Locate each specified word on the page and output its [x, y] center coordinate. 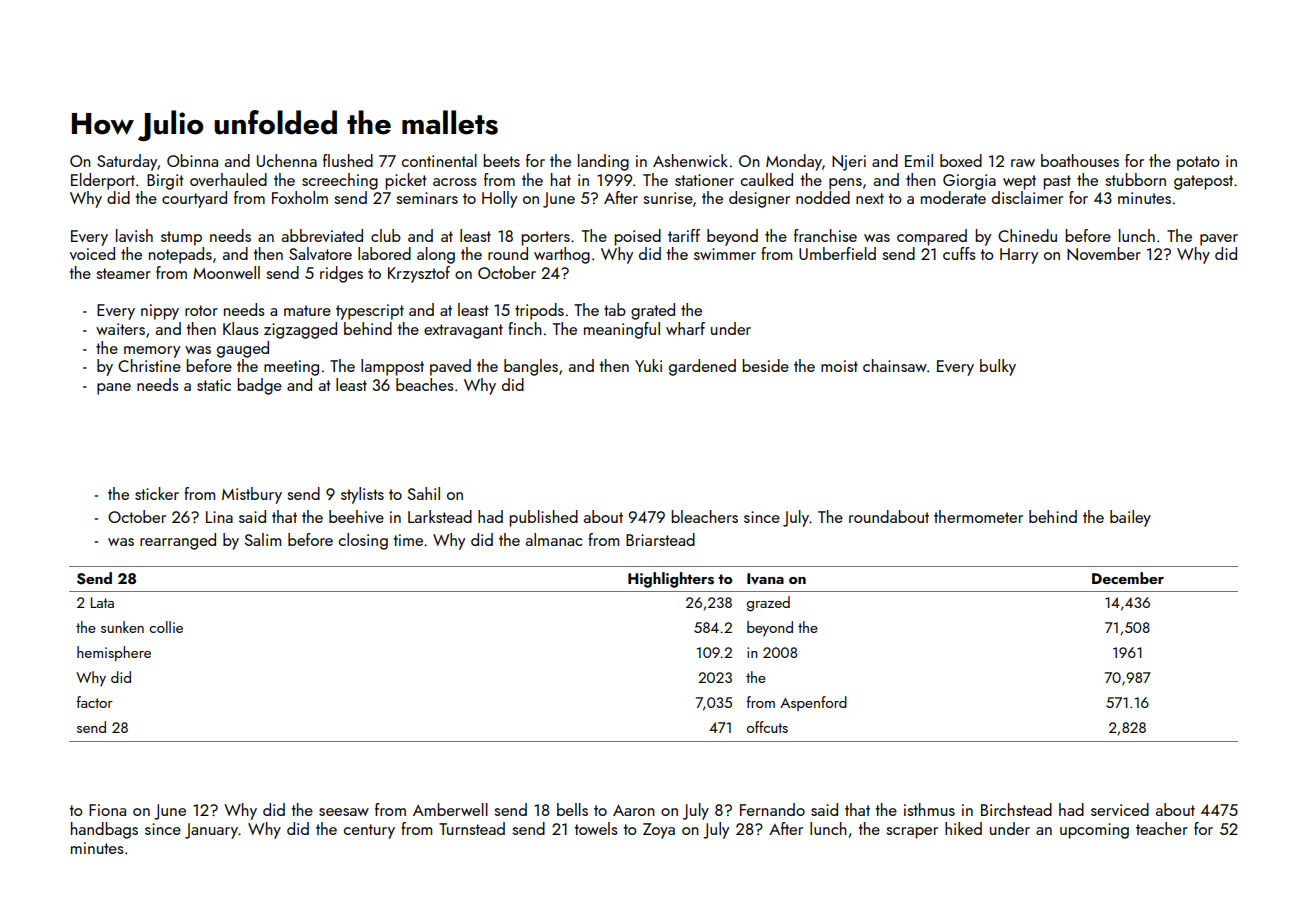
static [214, 385]
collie [166, 627]
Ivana [765, 578]
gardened [702, 367]
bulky [998, 367]
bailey [1130, 518]
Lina [219, 517]
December [1128, 578]
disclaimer [1027, 197]
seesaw [344, 812]
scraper [912, 833]
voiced [92, 253]
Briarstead [660, 539]
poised [637, 237]
